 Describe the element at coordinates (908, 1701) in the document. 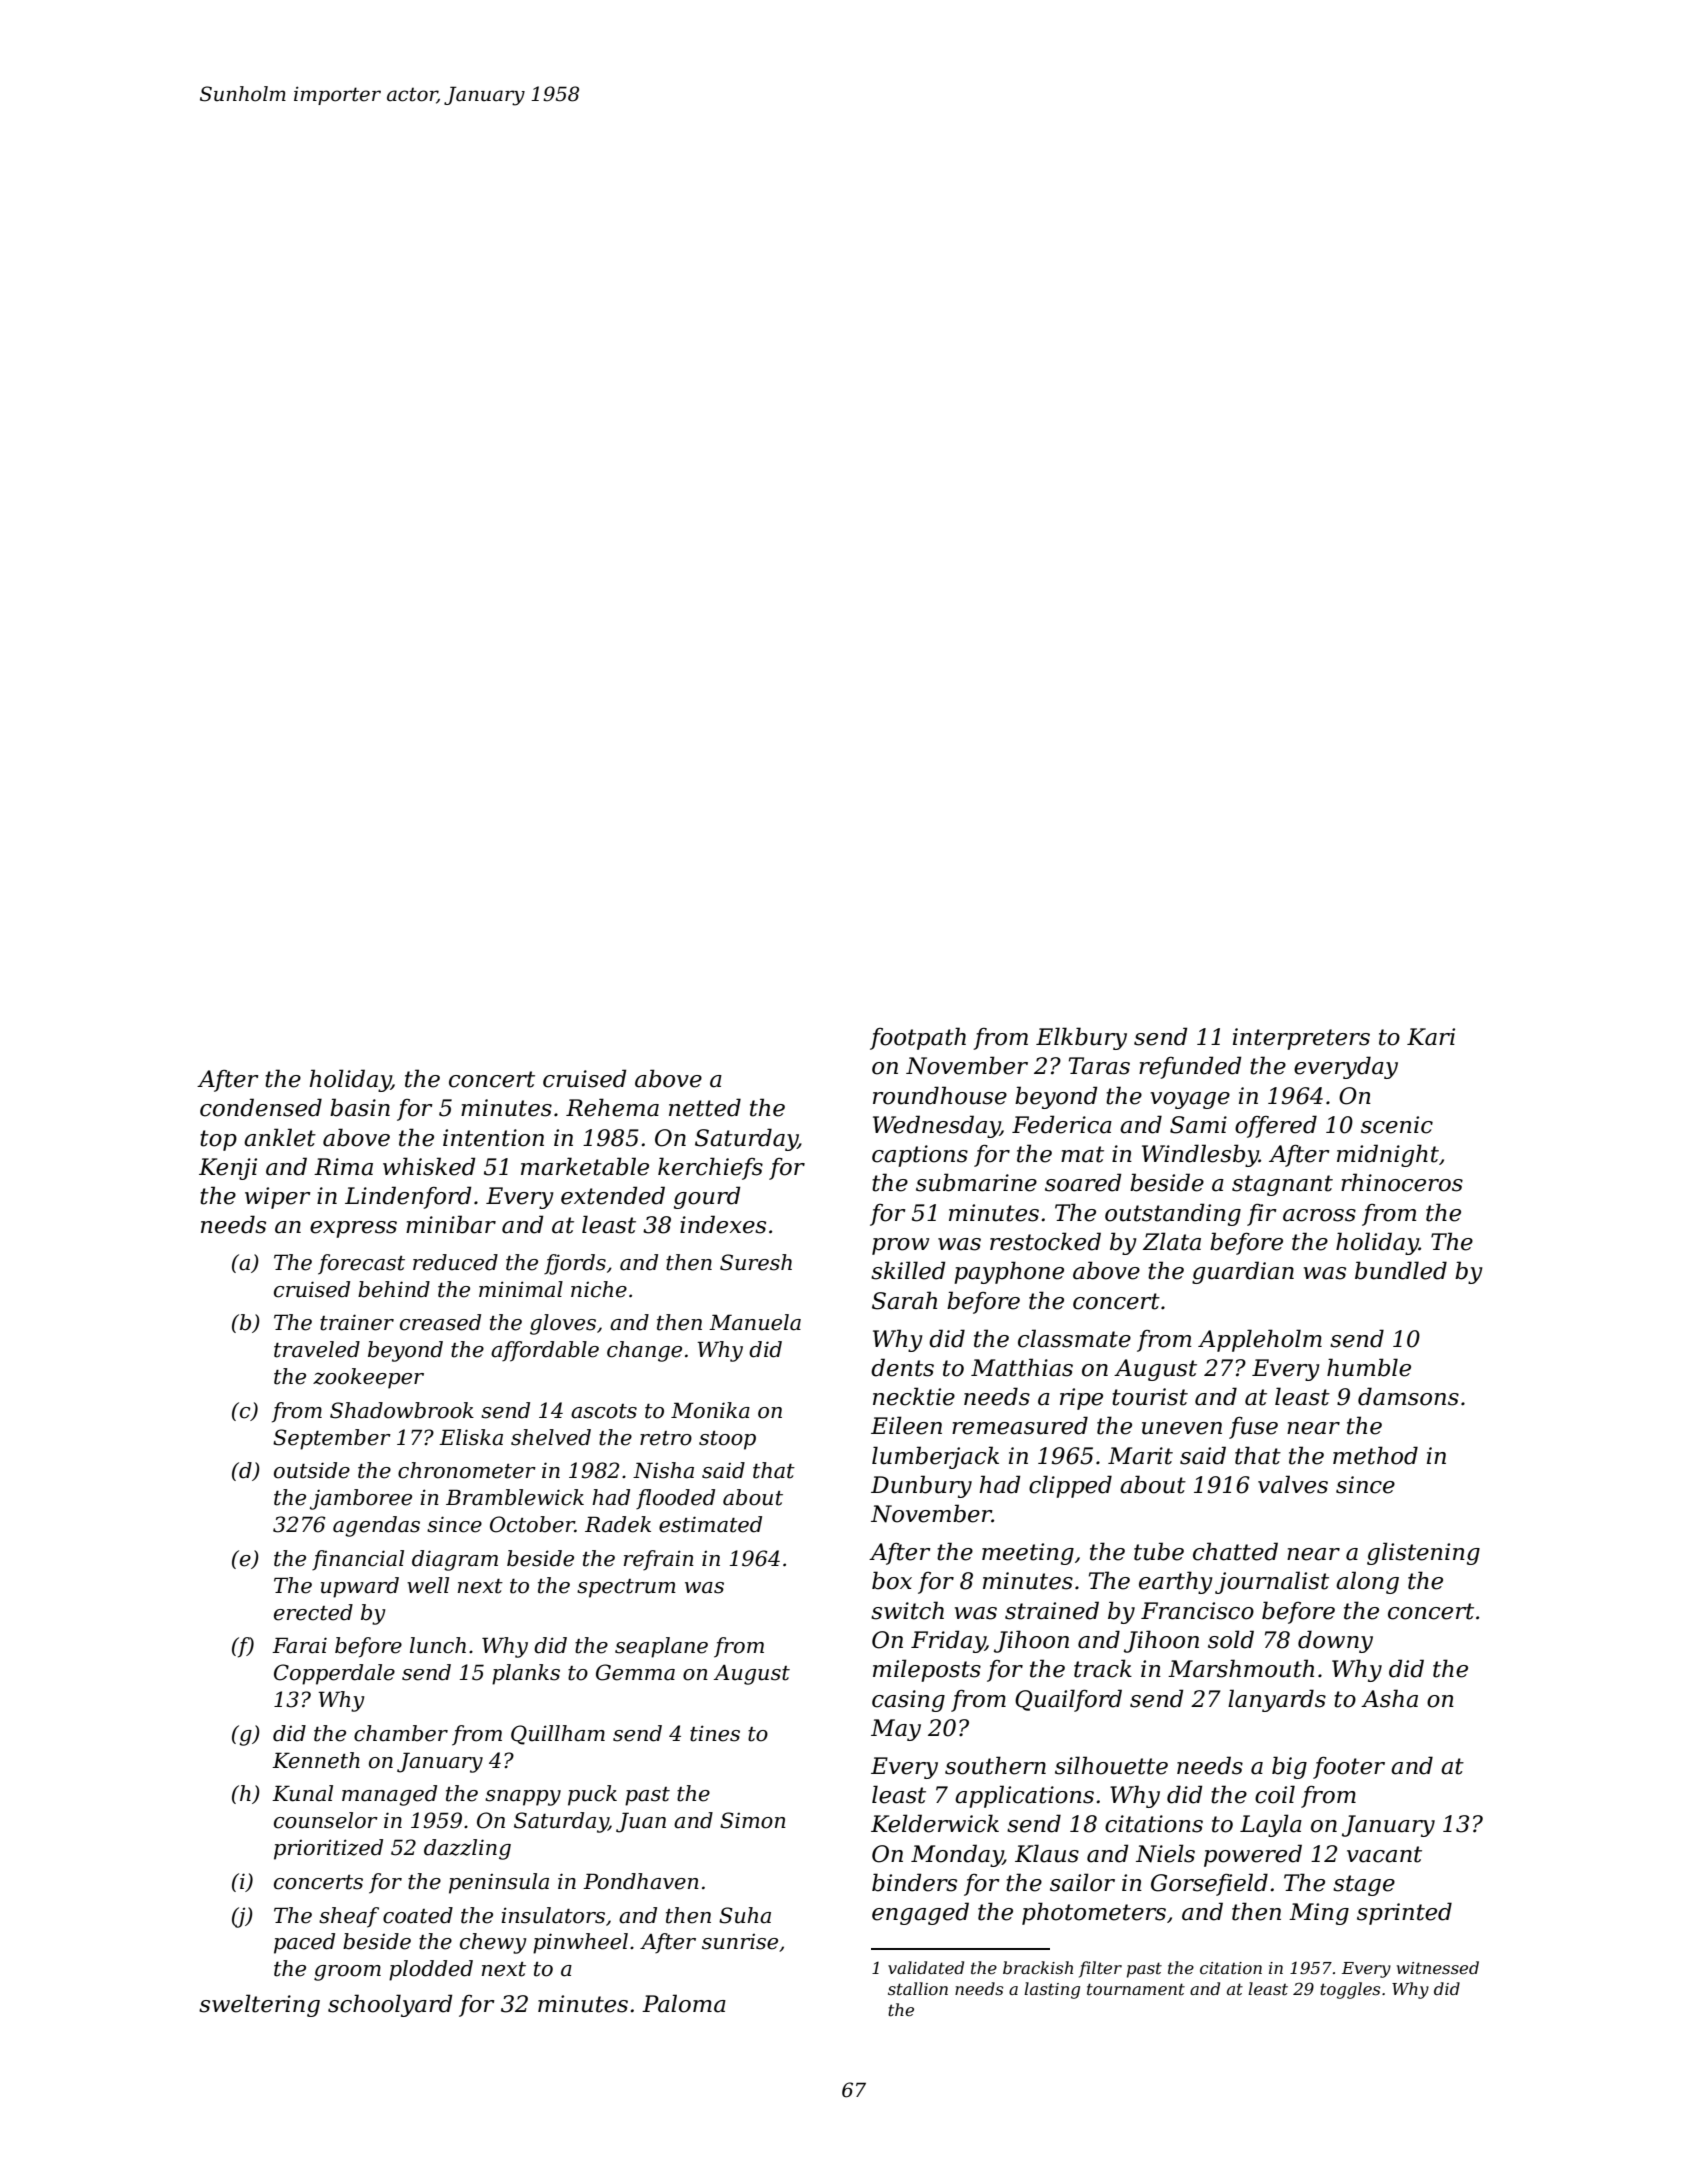

I see `casing` at that location.
